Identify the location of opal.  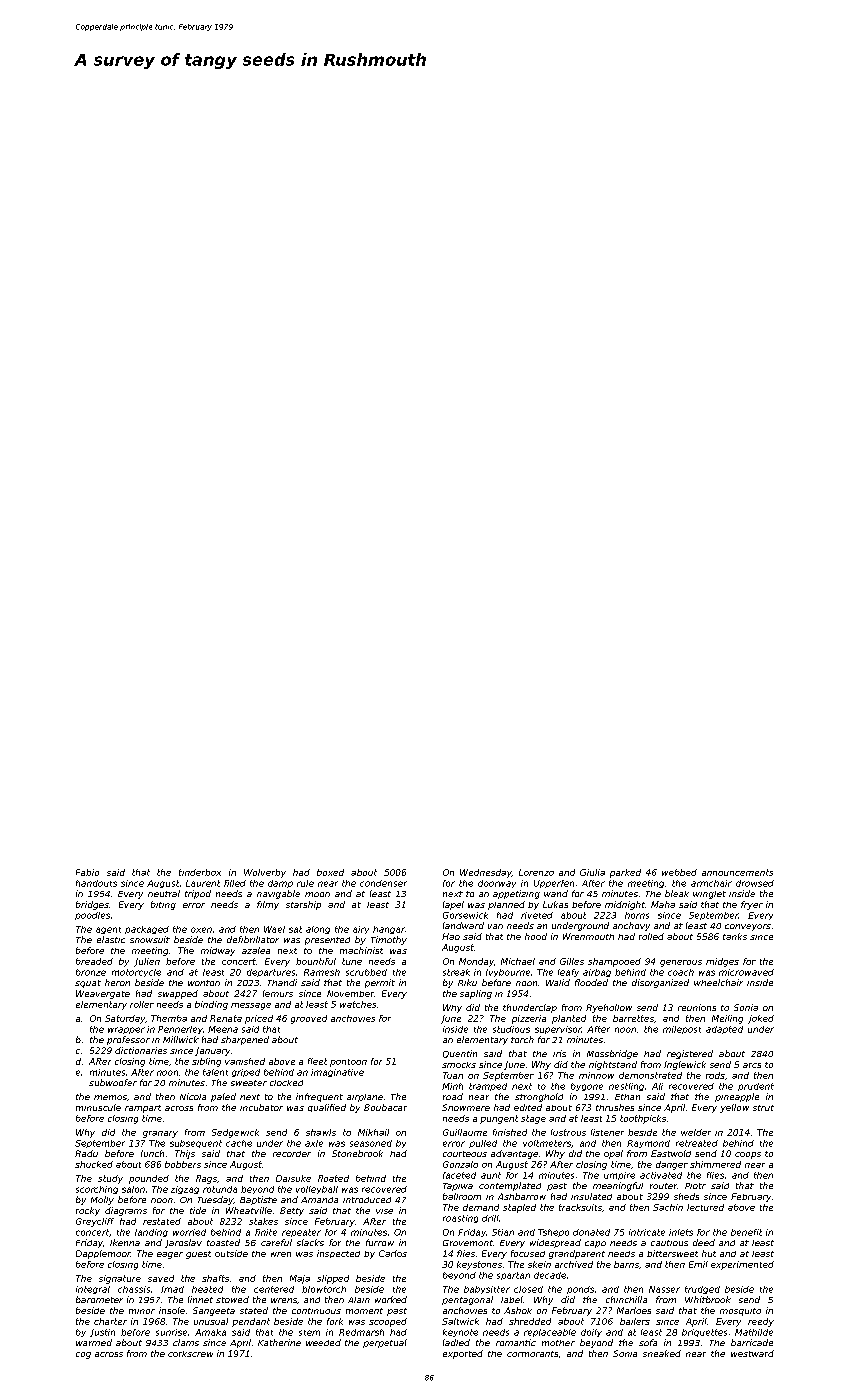
(613, 1154).
